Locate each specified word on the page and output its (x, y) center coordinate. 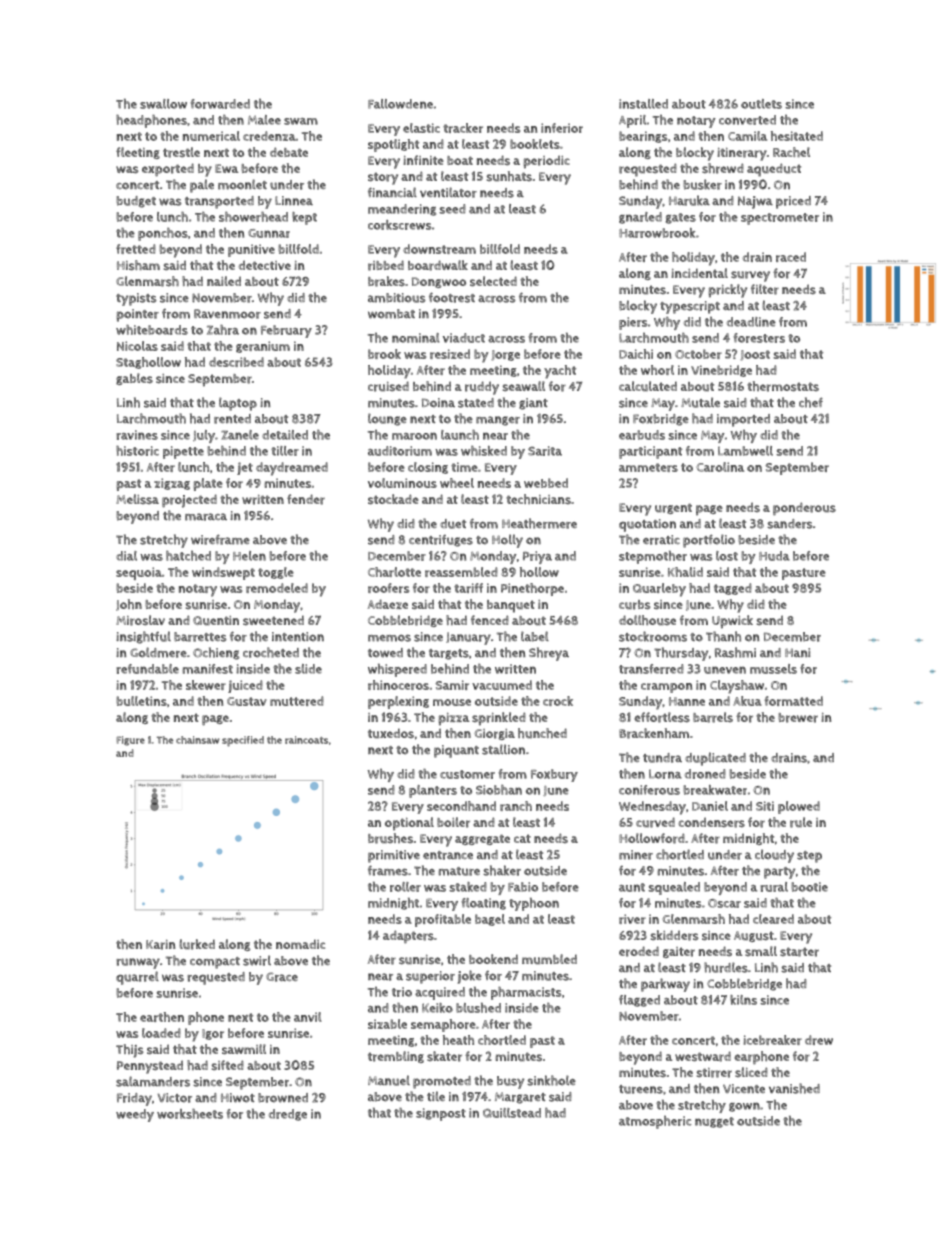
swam (301, 121)
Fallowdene (400, 104)
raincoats (306, 740)
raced (791, 257)
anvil (308, 1017)
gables (134, 379)
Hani (797, 652)
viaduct (464, 338)
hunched (542, 733)
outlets (761, 104)
